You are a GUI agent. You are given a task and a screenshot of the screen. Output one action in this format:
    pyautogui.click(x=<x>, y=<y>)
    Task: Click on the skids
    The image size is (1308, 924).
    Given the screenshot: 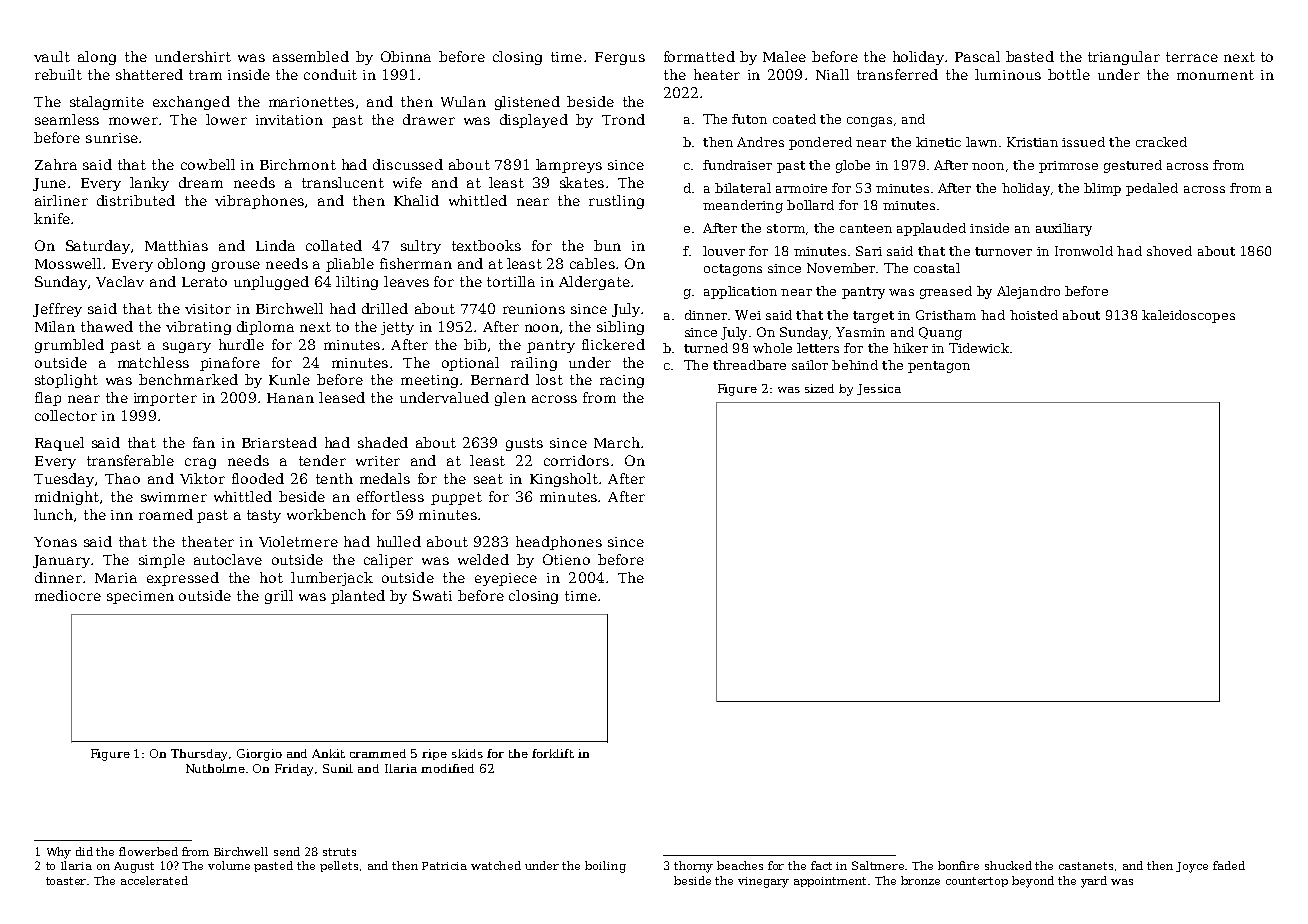 What is the action you would take?
    pyautogui.click(x=467, y=753)
